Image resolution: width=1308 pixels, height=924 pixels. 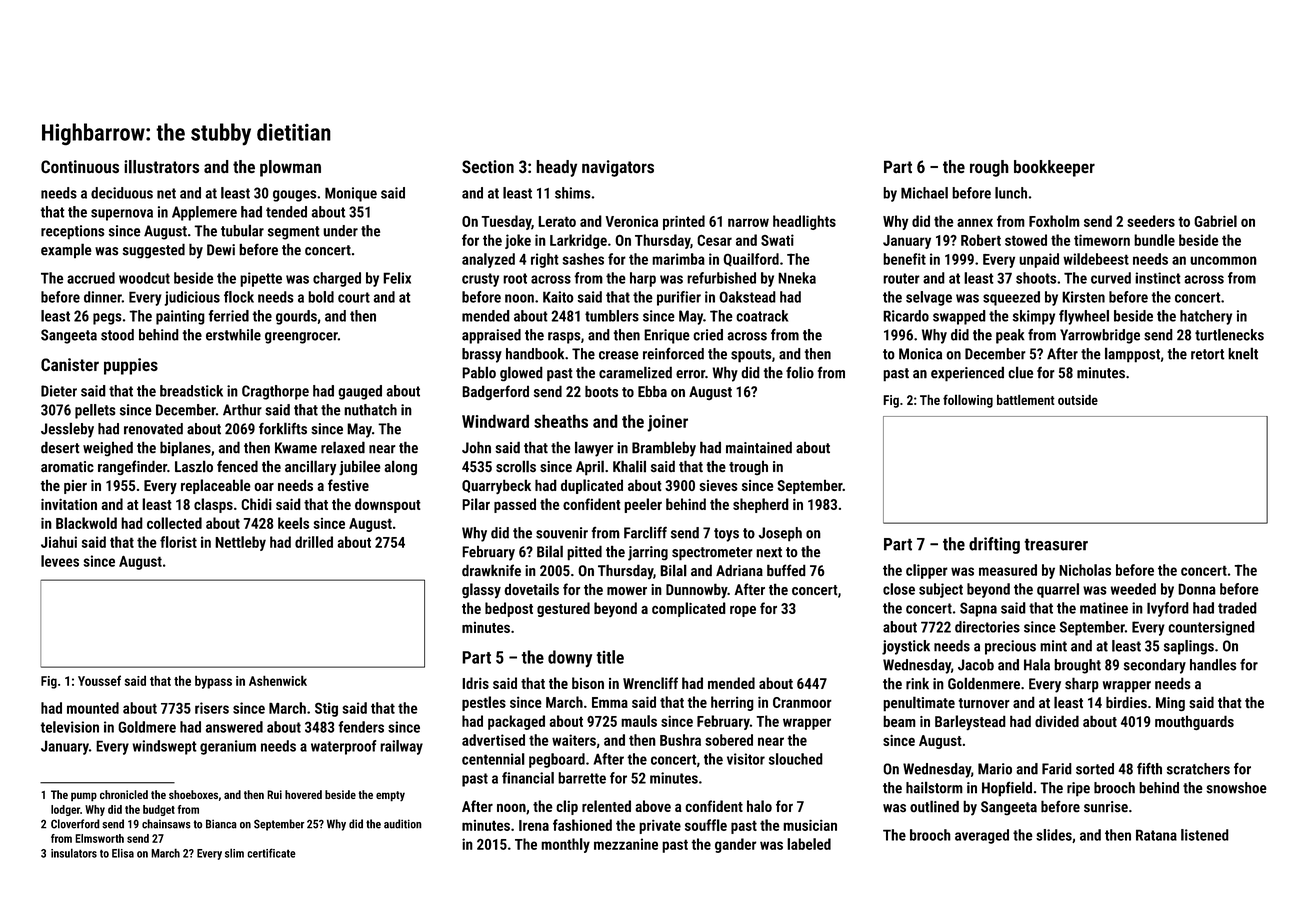 What do you see at coordinates (570, 658) in the screenshot?
I see `downy` at bounding box center [570, 658].
